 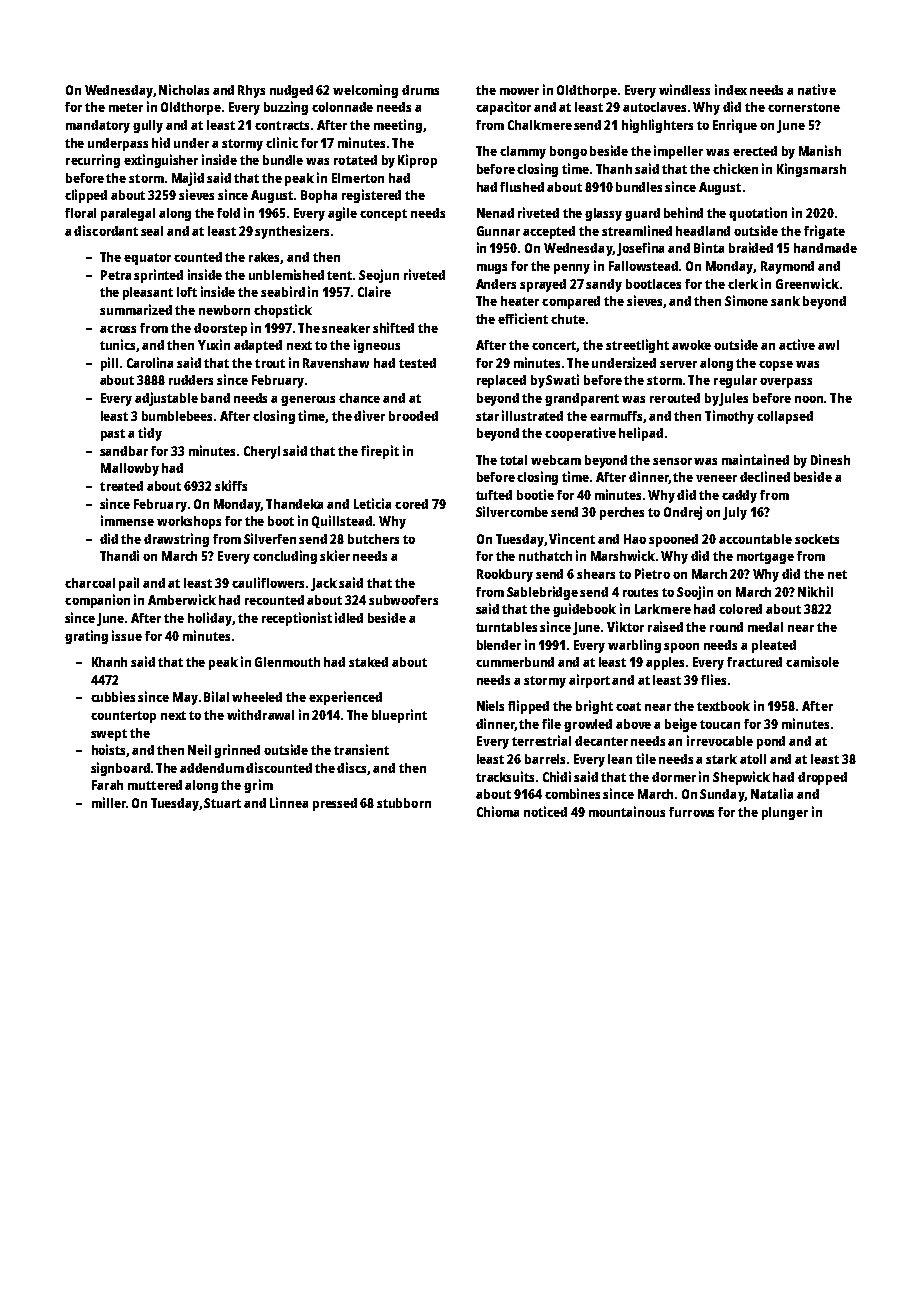 What do you see at coordinates (411, 504) in the page?
I see `cored` at bounding box center [411, 504].
